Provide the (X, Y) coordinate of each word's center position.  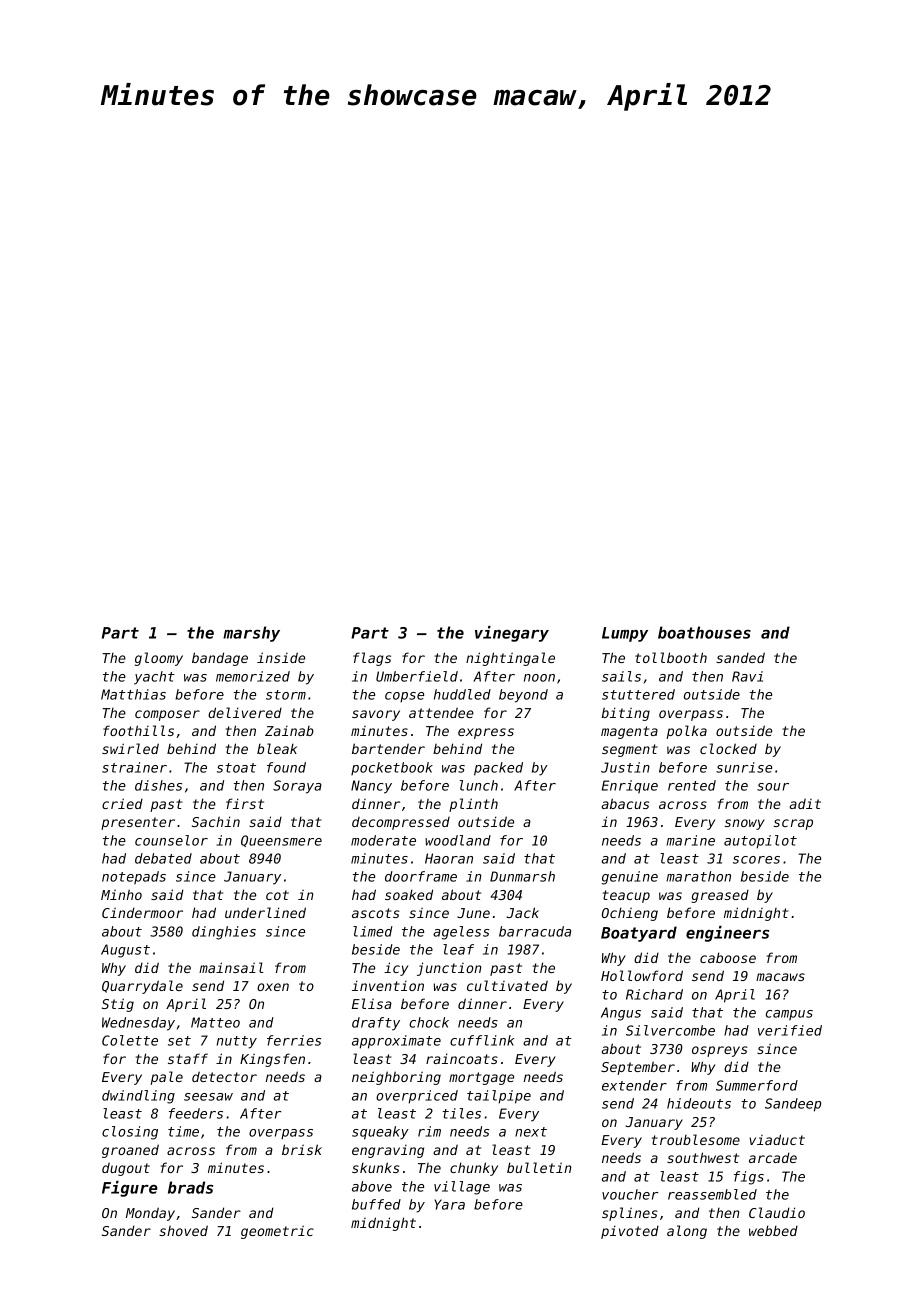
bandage (220, 659)
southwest (703, 1157)
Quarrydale (142, 987)
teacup (626, 896)
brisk (302, 1149)
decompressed (401, 823)
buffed (376, 1204)
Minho (121, 894)
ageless (461, 933)
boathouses (704, 632)
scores (756, 860)
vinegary (512, 634)
